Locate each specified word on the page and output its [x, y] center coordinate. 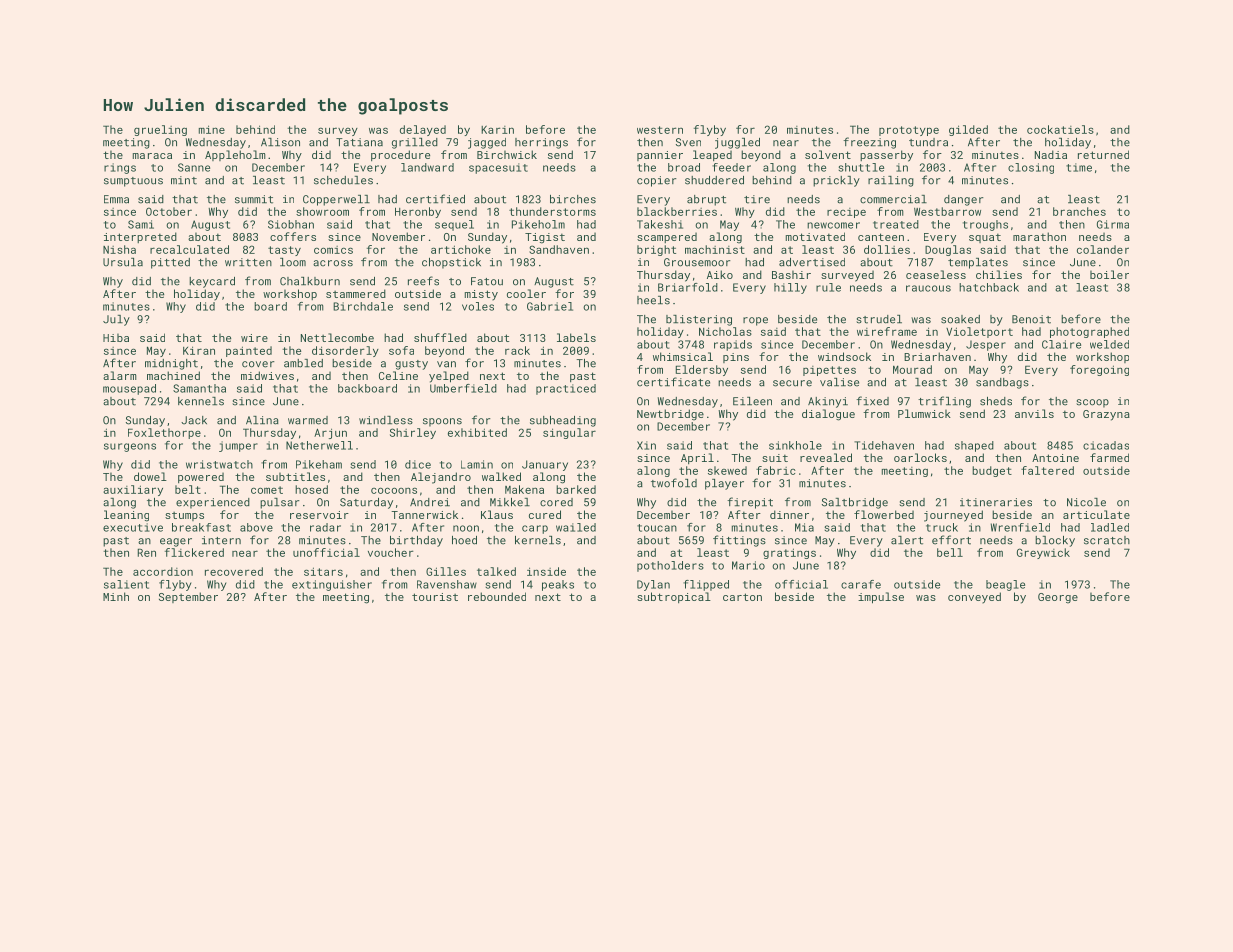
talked [496, 571]
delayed [423, 130]
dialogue [828, 415]
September [188, 597]
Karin [497, 129]
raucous [928, 288]
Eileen [752, 401]
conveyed [974, 598]
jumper [238, 446]
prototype [909, 131]
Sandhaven [559, 249]
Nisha [119, 249]
